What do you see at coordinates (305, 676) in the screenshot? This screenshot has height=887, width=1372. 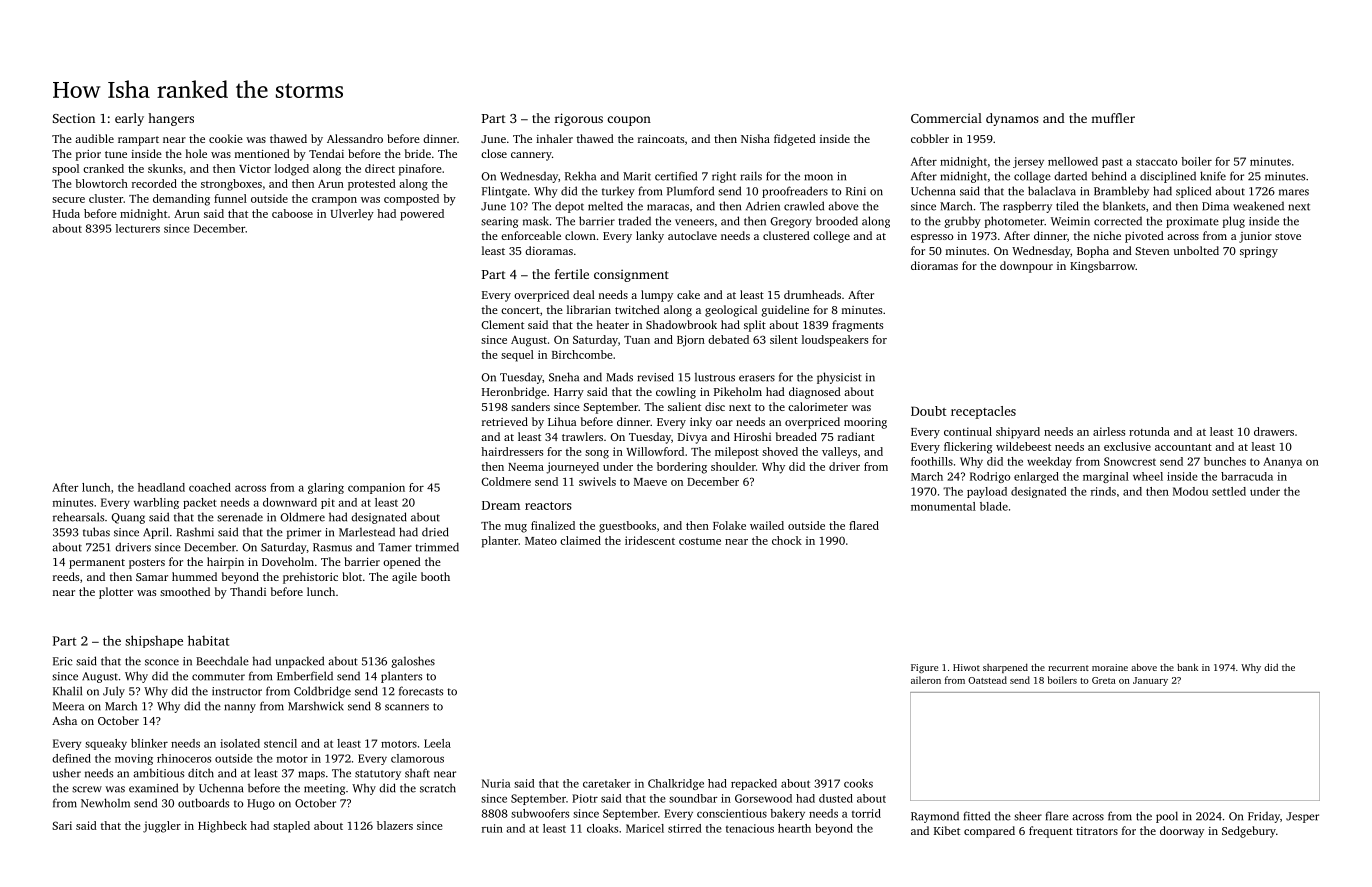 I see `Emberfield` at bounding box center [305, 676].
